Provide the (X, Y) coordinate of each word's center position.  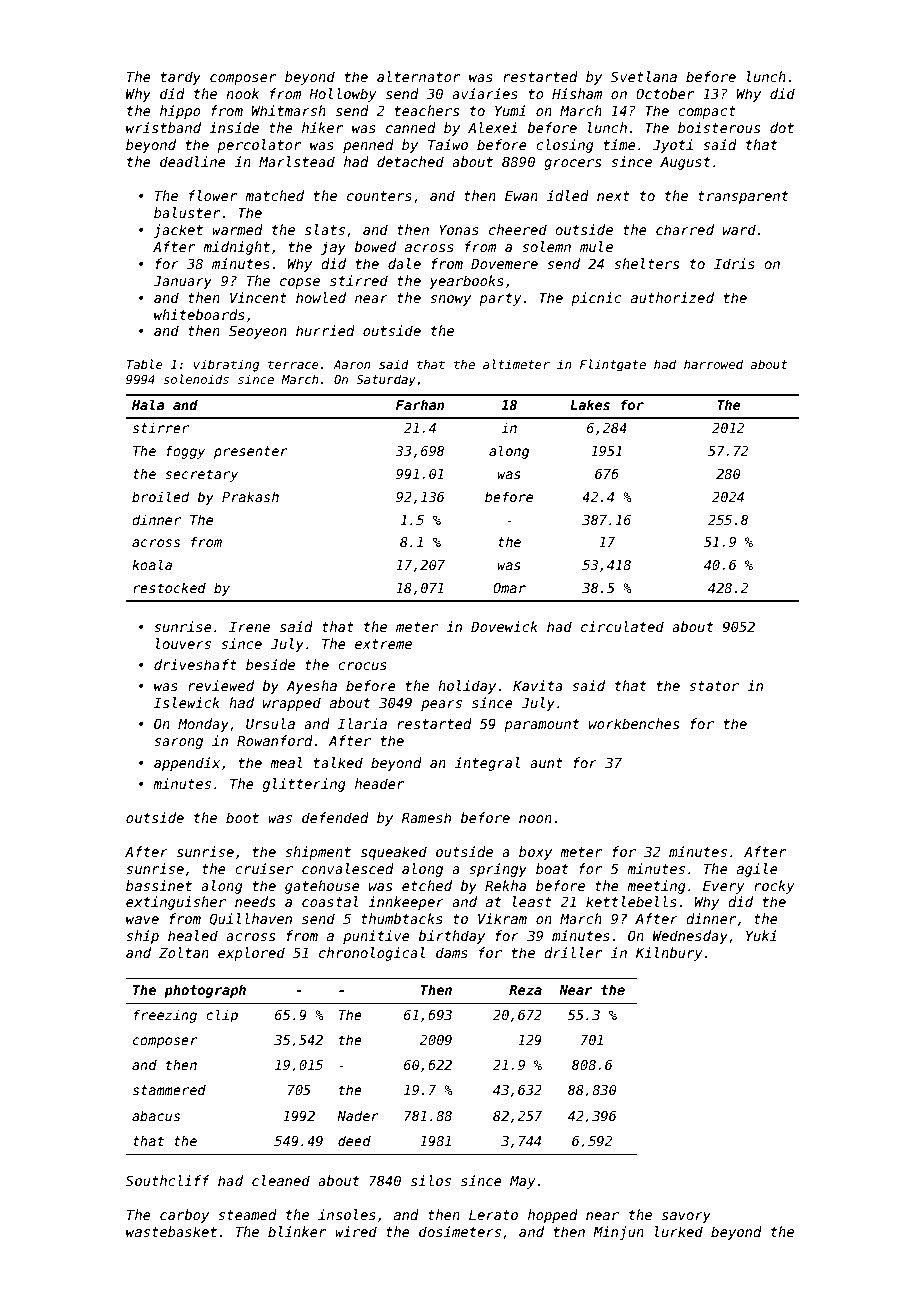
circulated (622, 626)
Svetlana (644, 76)
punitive (376, 937)
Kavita (538, 685)
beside (270, 664)
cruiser (264, 868)
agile (757, 870)
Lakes (590, 404)
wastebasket (171, 1231)
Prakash (250, 496)
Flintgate (613, 365)
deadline (193, 161)
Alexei (492, 127)
